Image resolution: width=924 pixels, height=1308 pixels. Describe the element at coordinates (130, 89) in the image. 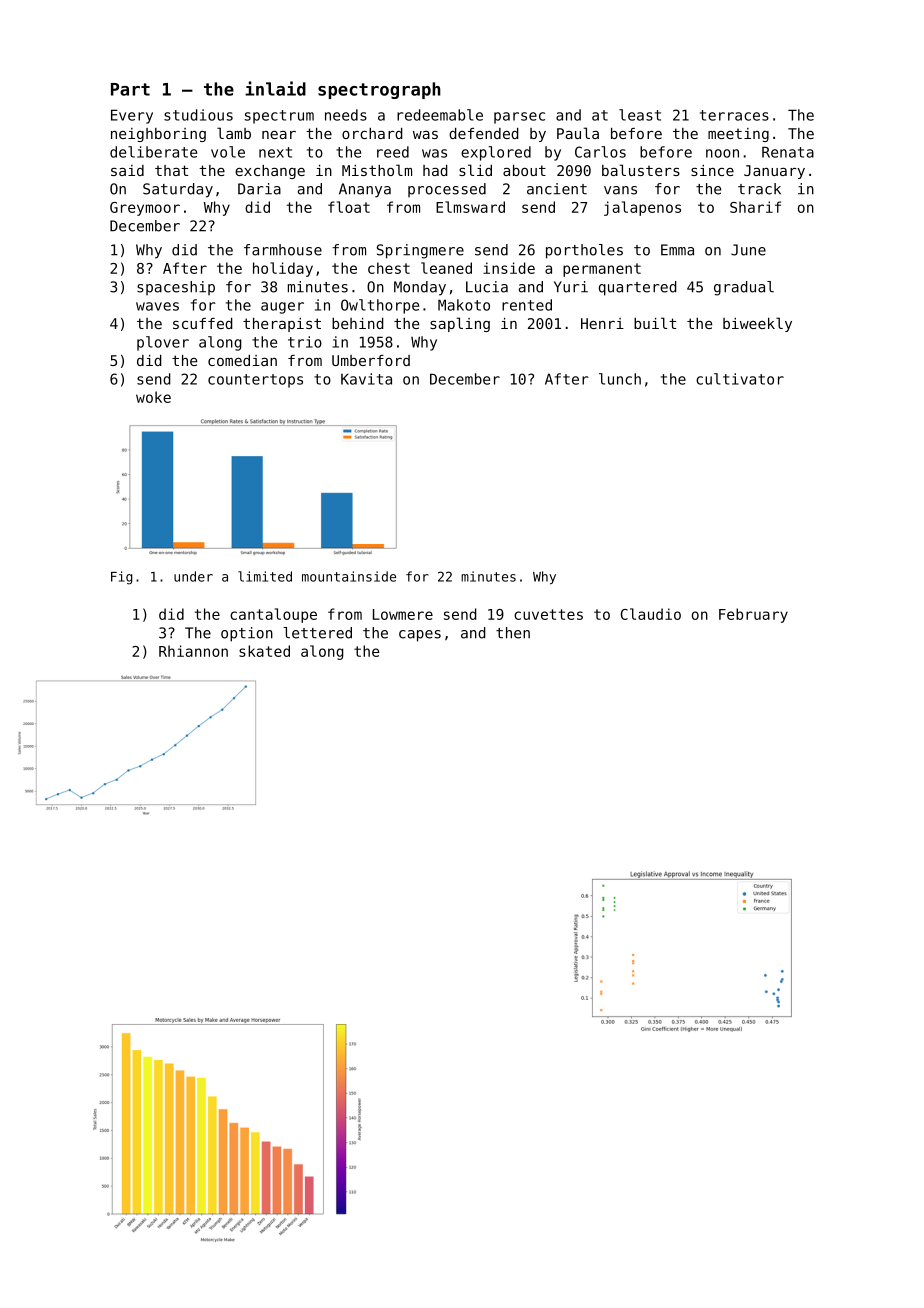

I see `Part` at that location.
